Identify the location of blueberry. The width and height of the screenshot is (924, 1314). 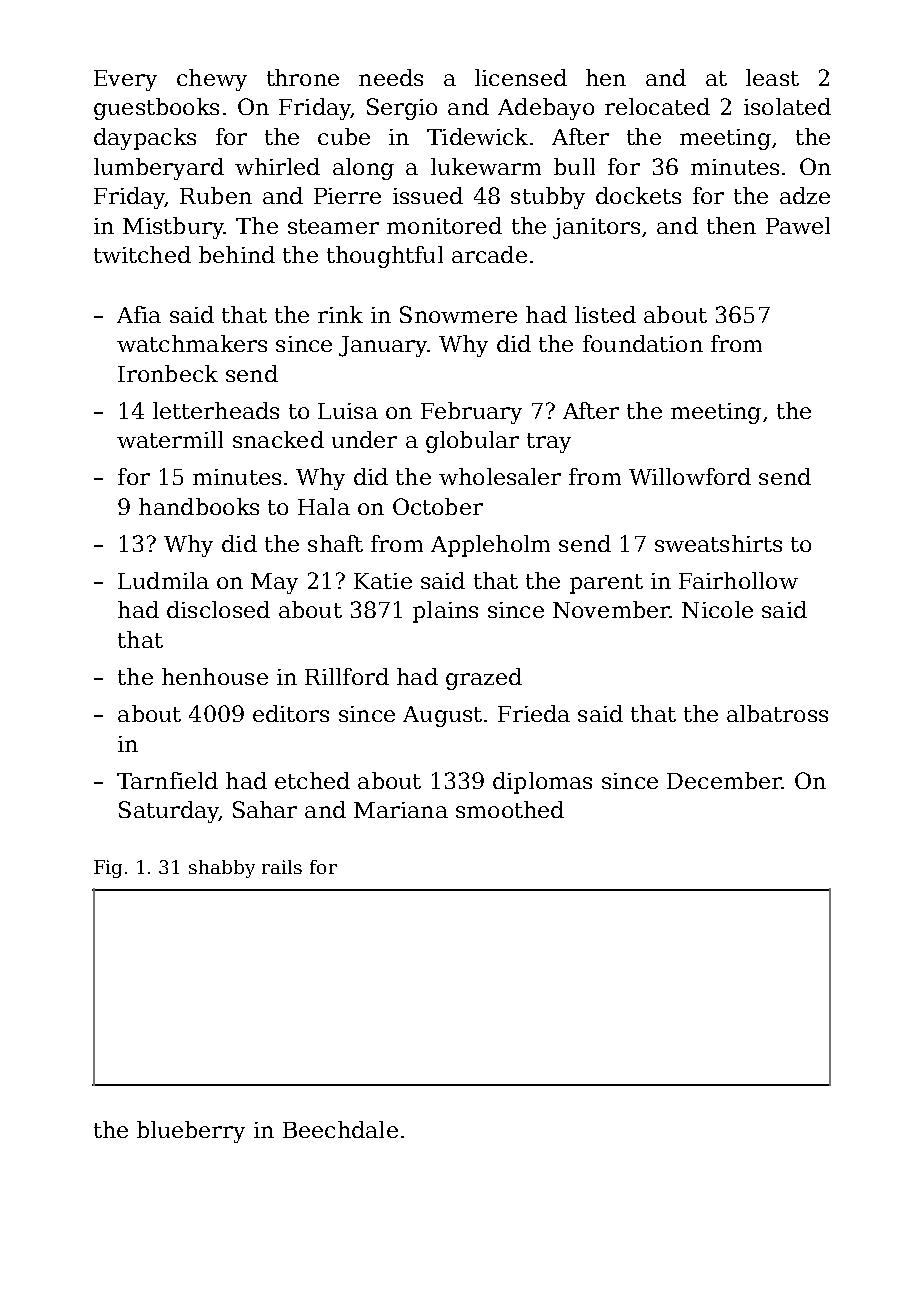
(191, 1132).
